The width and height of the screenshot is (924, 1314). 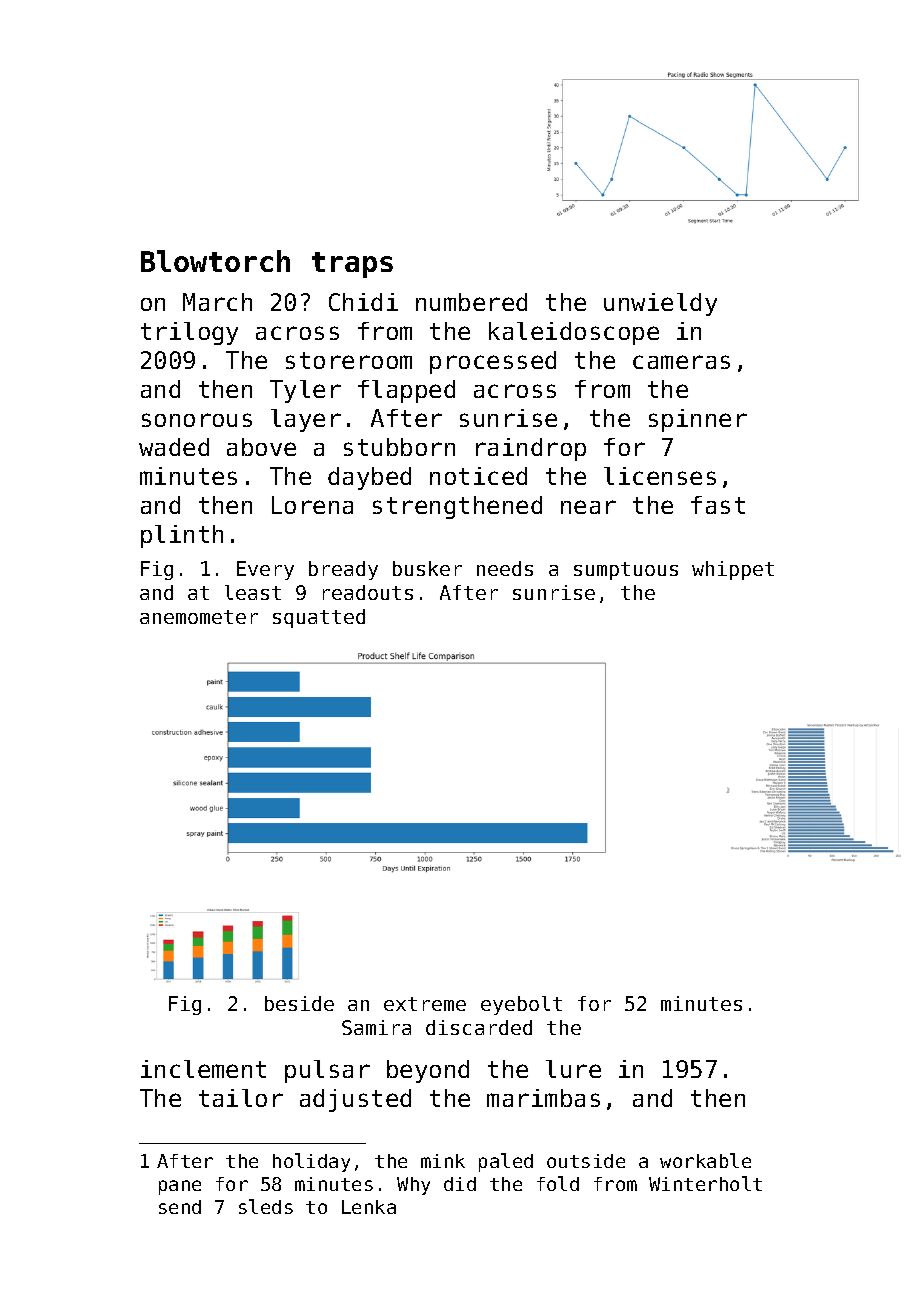 I want to click on extreme, so click(x=425, y=1004).
